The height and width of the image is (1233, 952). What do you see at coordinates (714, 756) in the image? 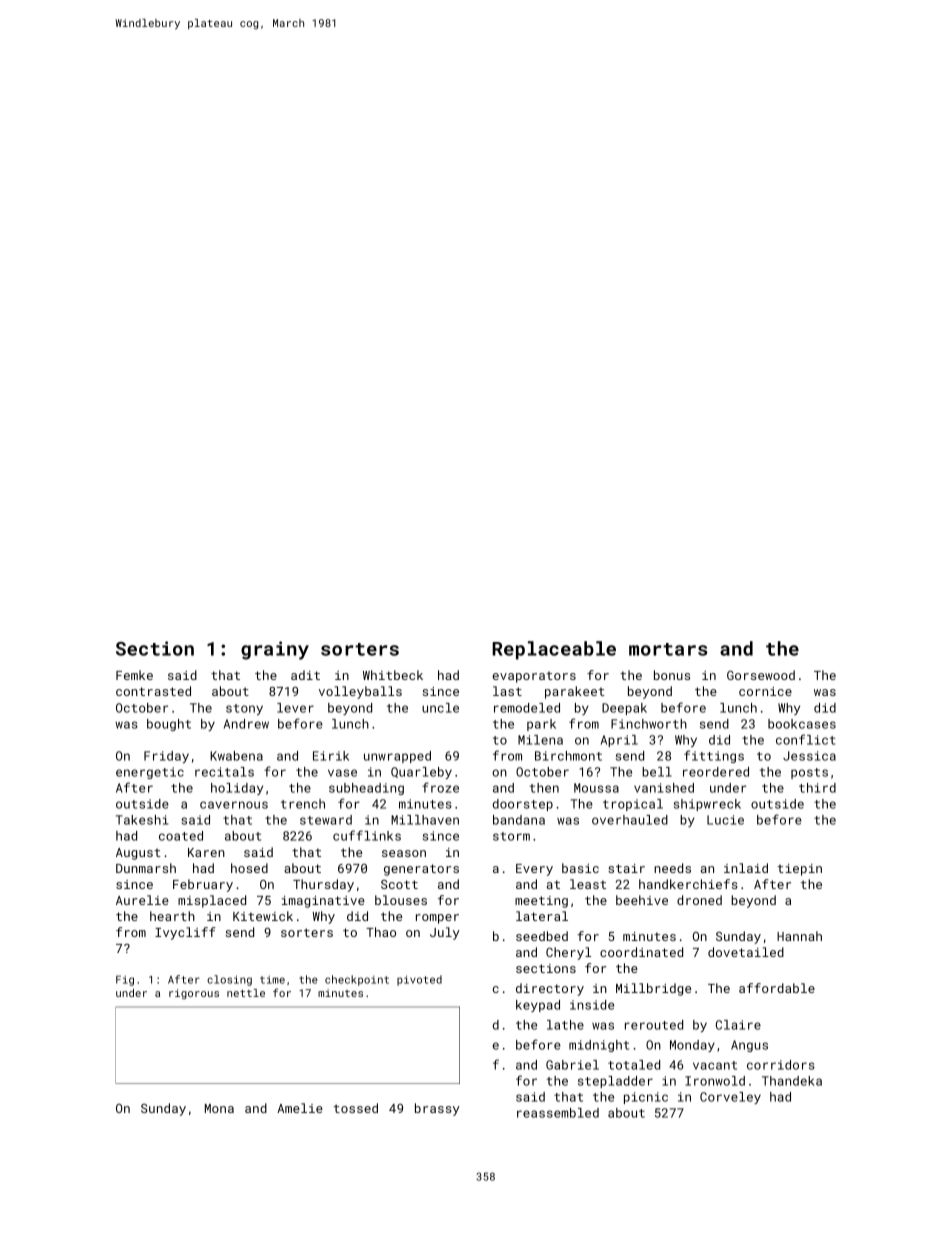
I see `fittings` at bounding box center [714, 756].
